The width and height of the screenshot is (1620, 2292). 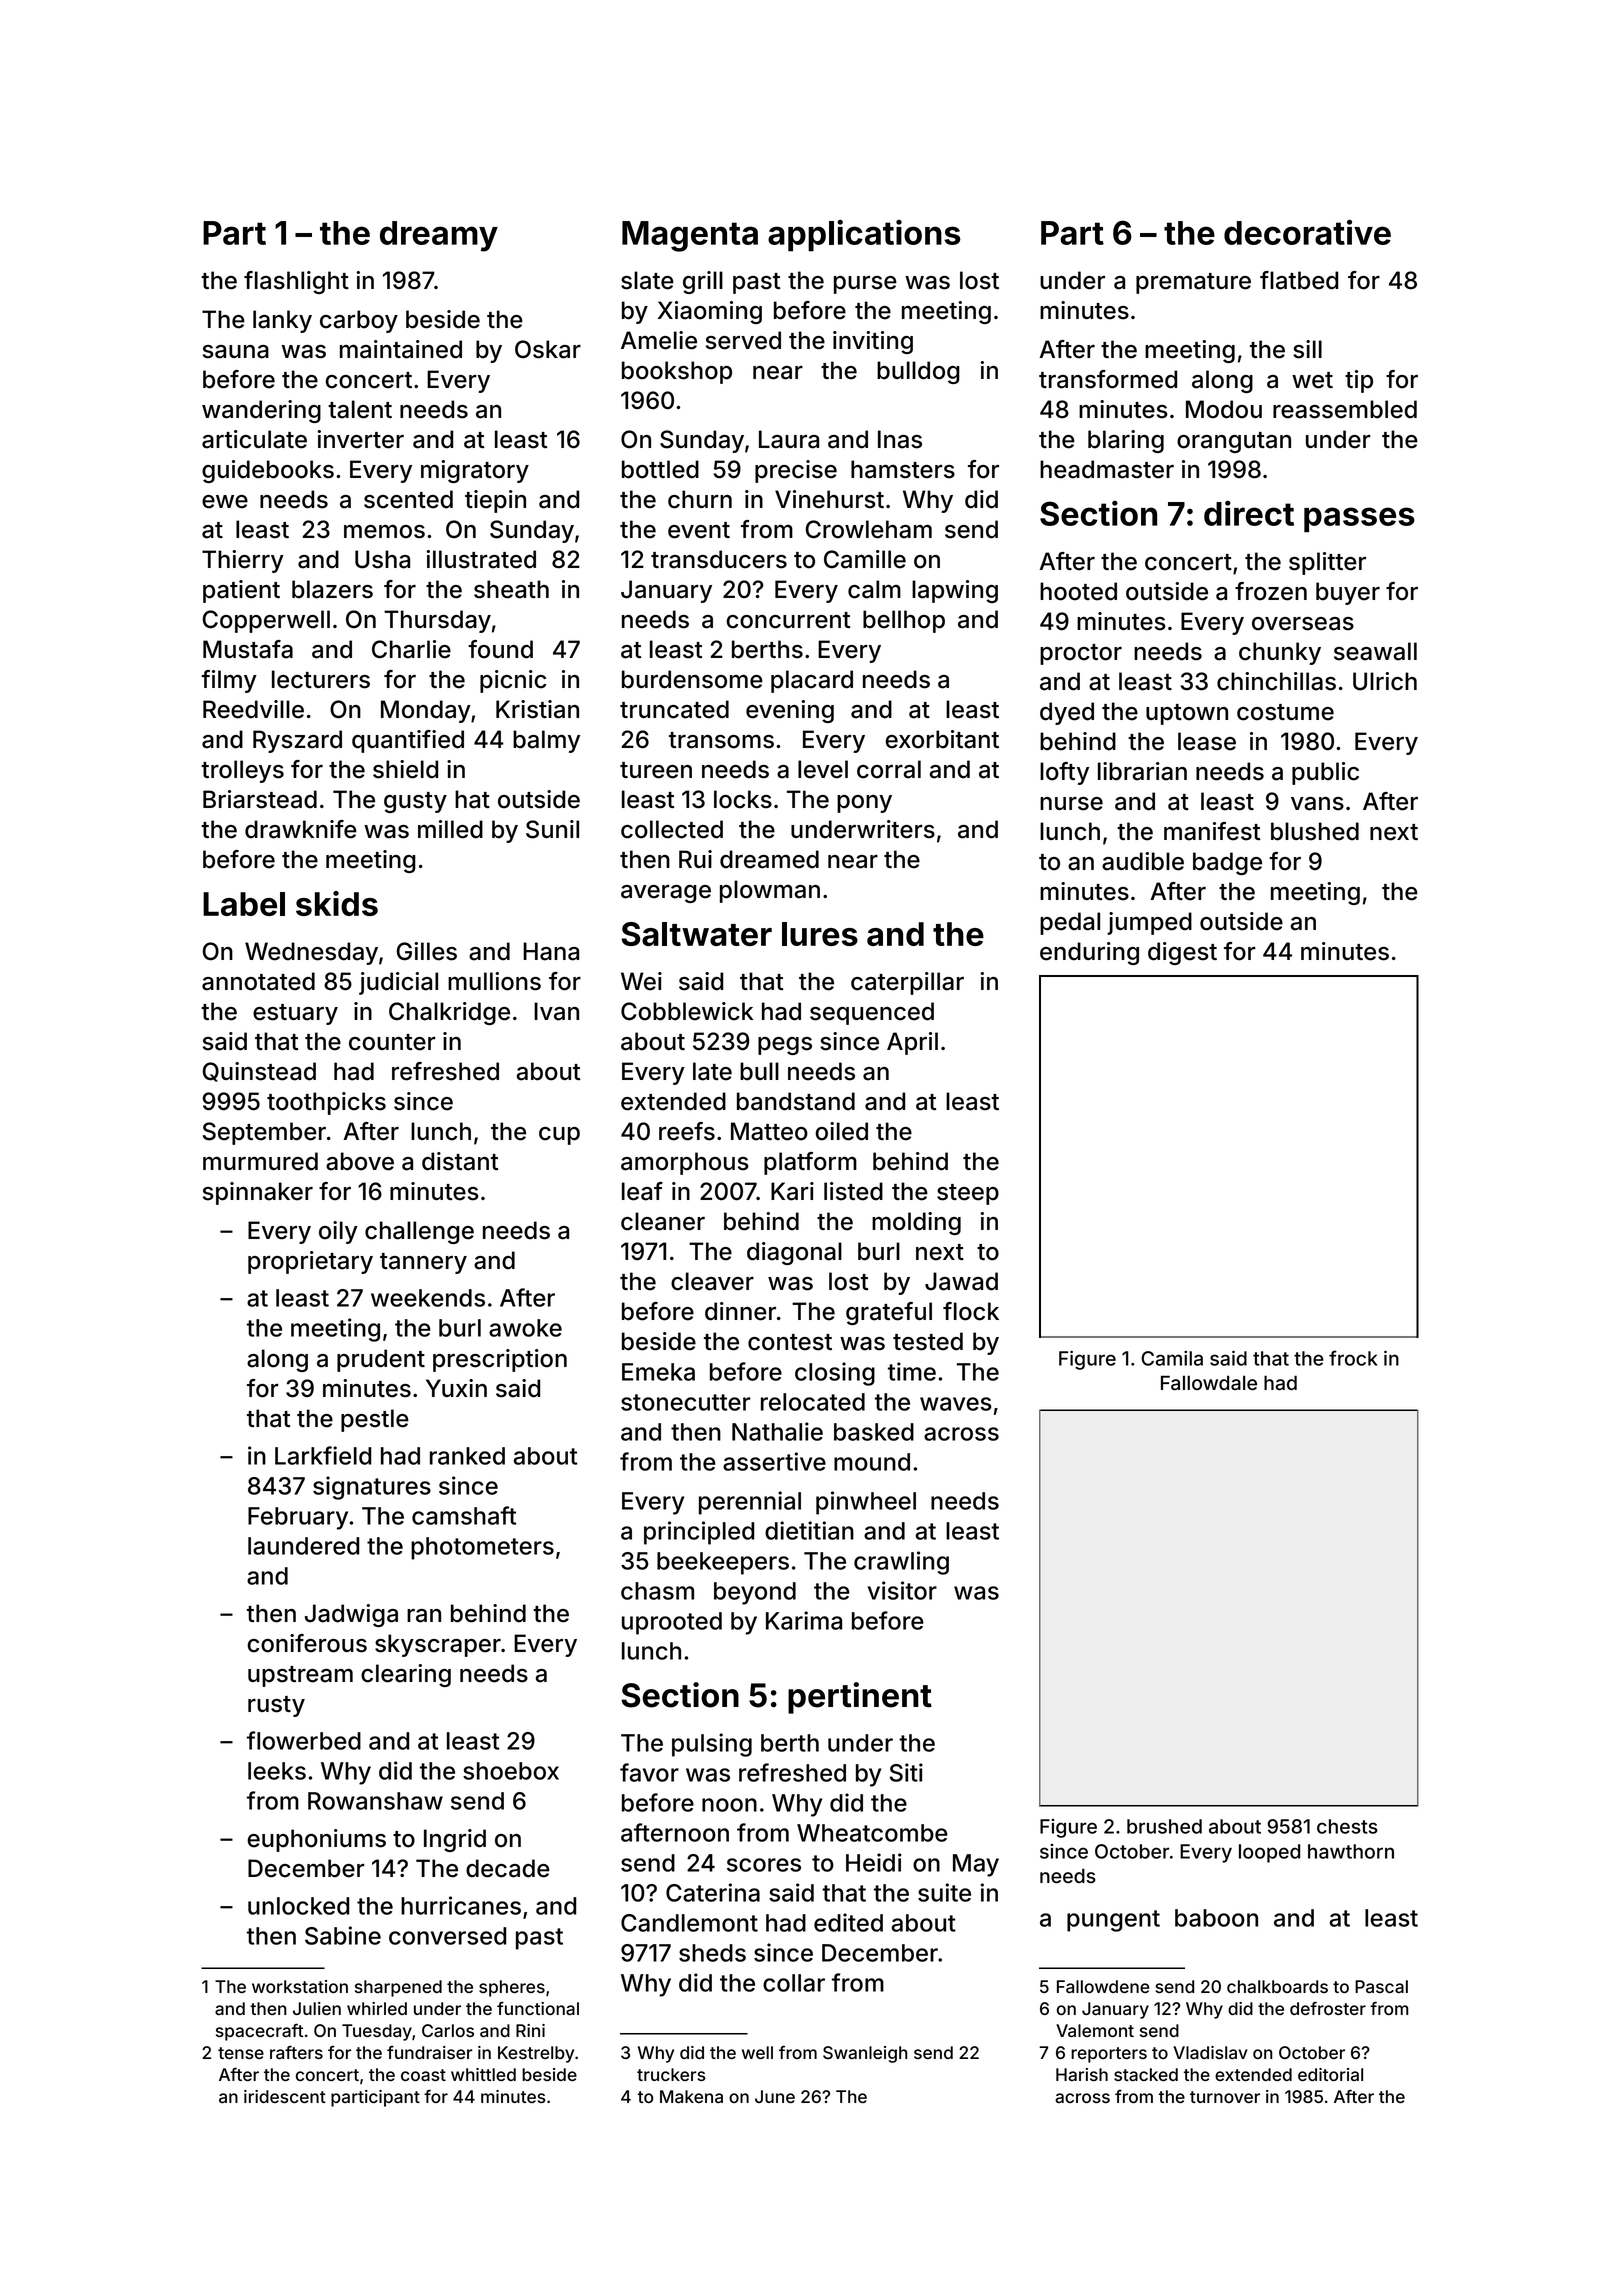 What do you see at coordinates (310, 1262) in the screenshot?
I see `proprietary` at bounding box center [310, 1262].
